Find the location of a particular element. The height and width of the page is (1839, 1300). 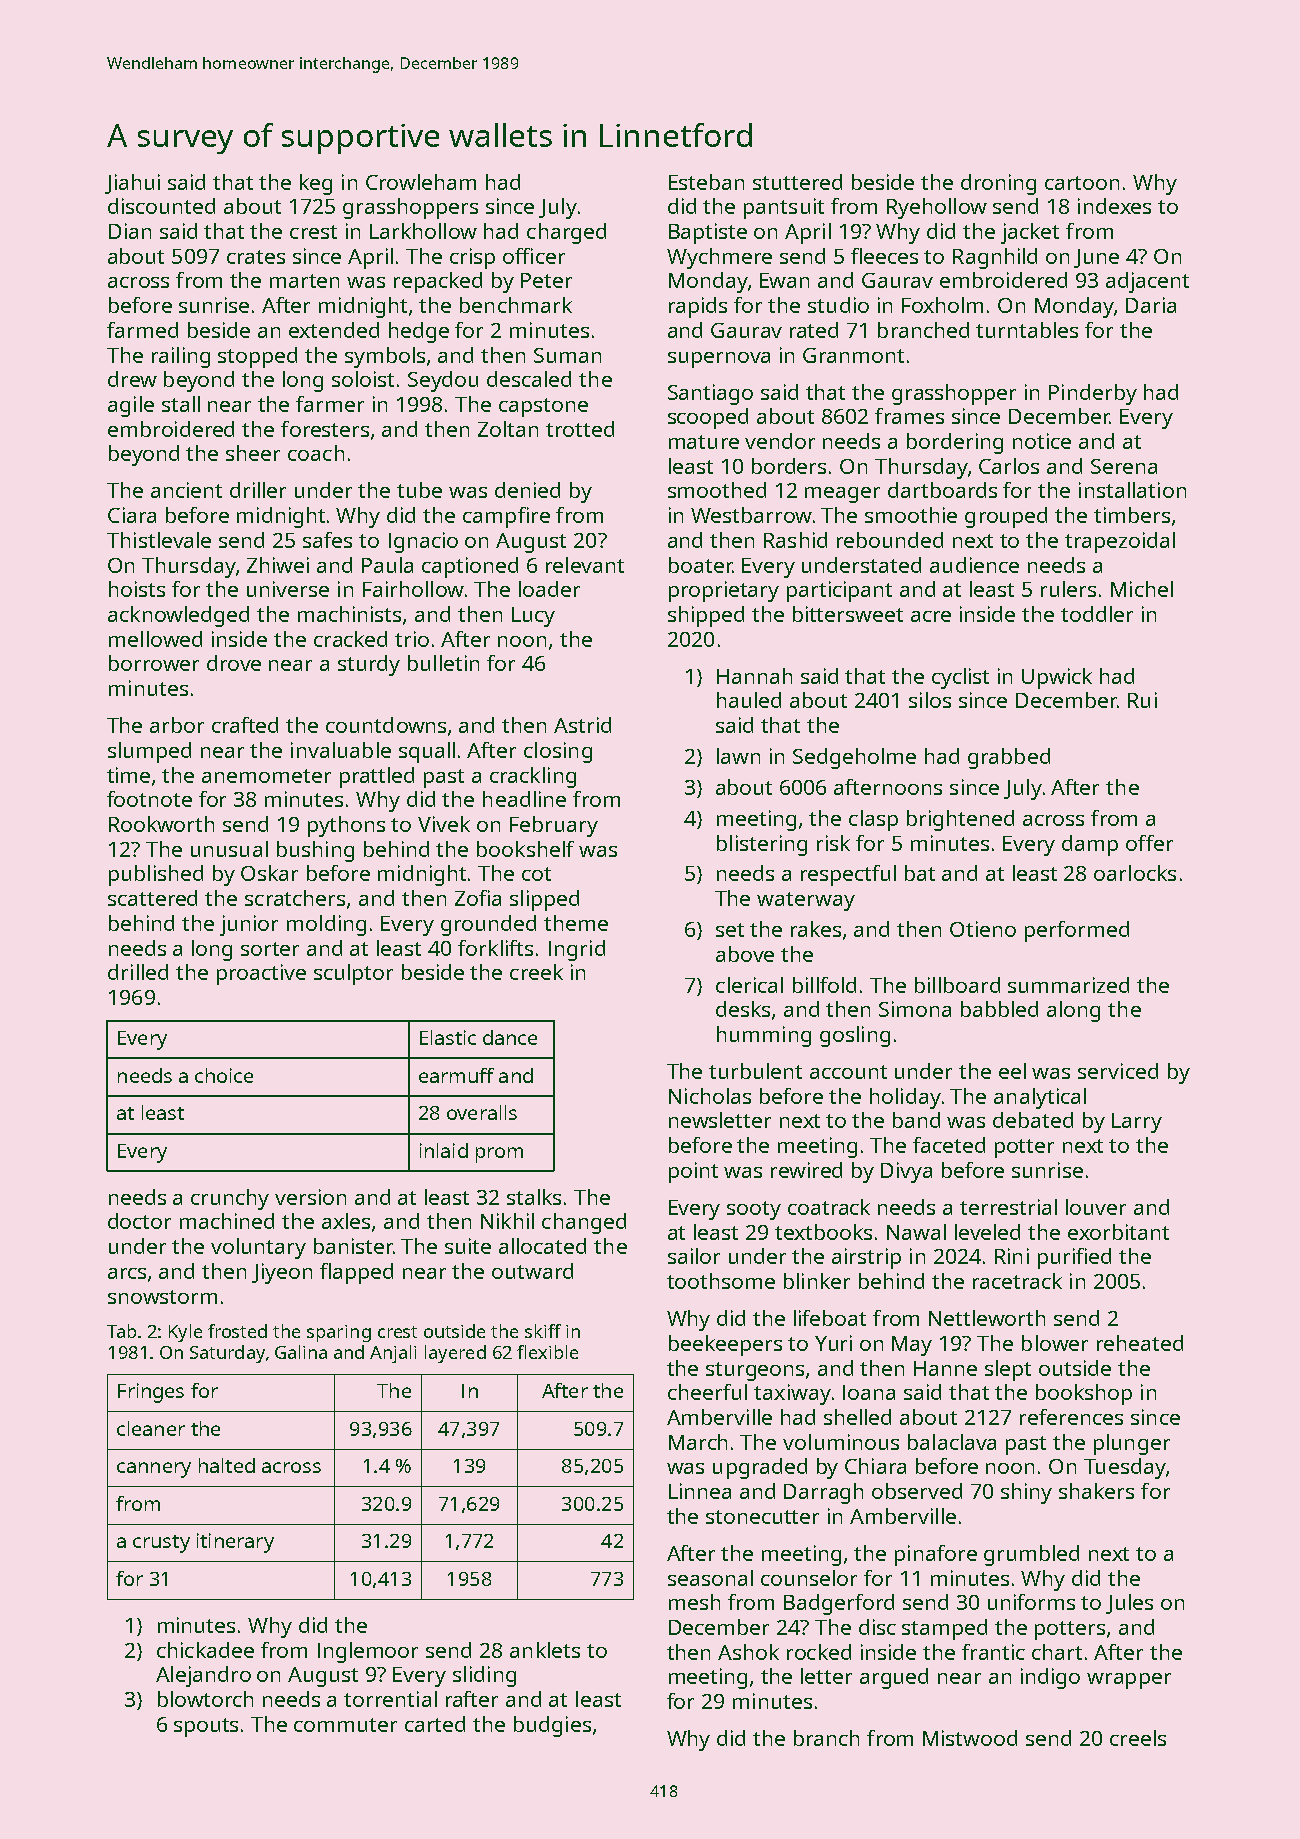

Nicholas is located at coordinates (710, 1096).
